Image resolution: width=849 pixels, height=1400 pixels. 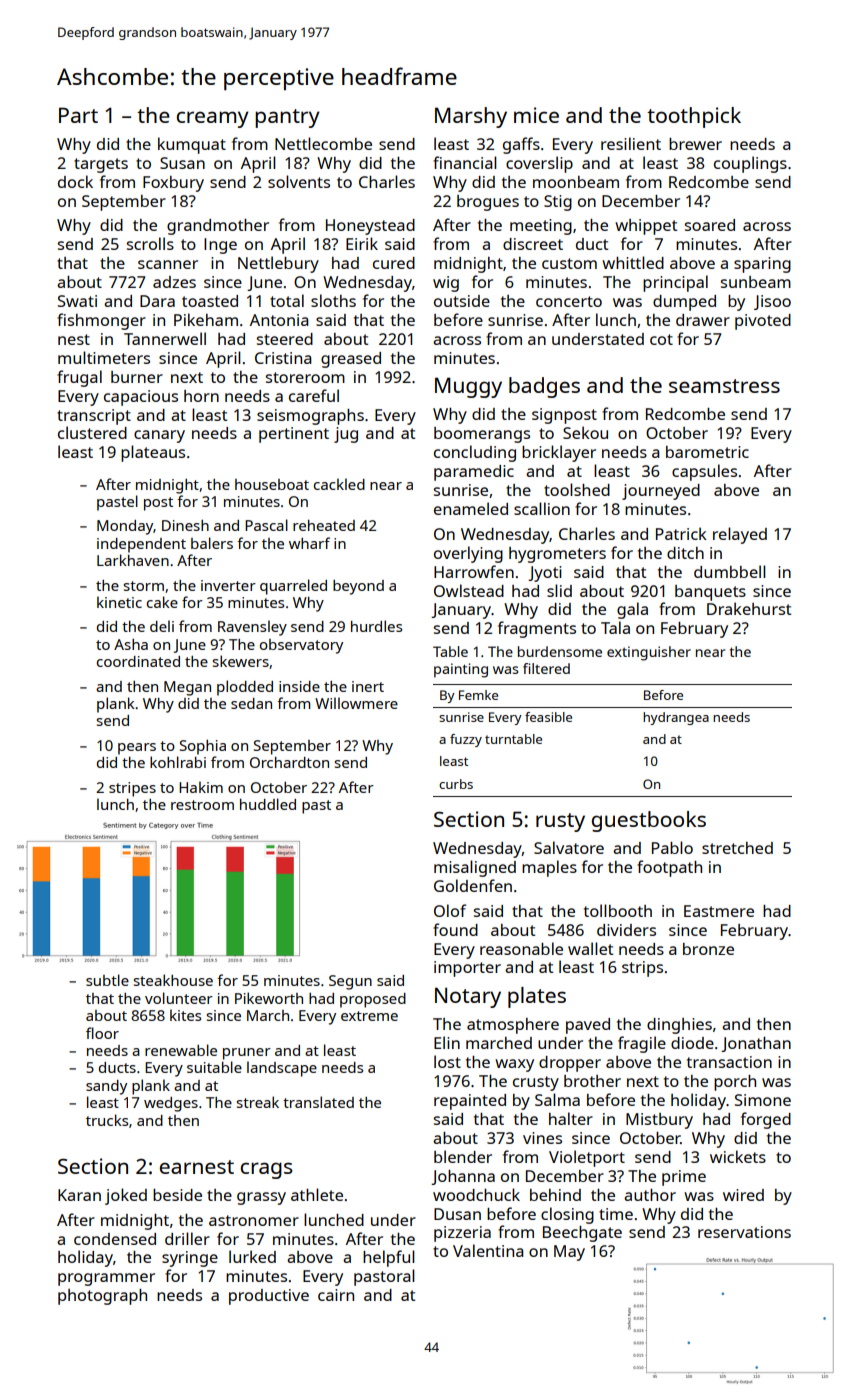 What do you see at coordinates (447, 1061) in the image?
I see `lost` at bounding box center [447, 1061].
